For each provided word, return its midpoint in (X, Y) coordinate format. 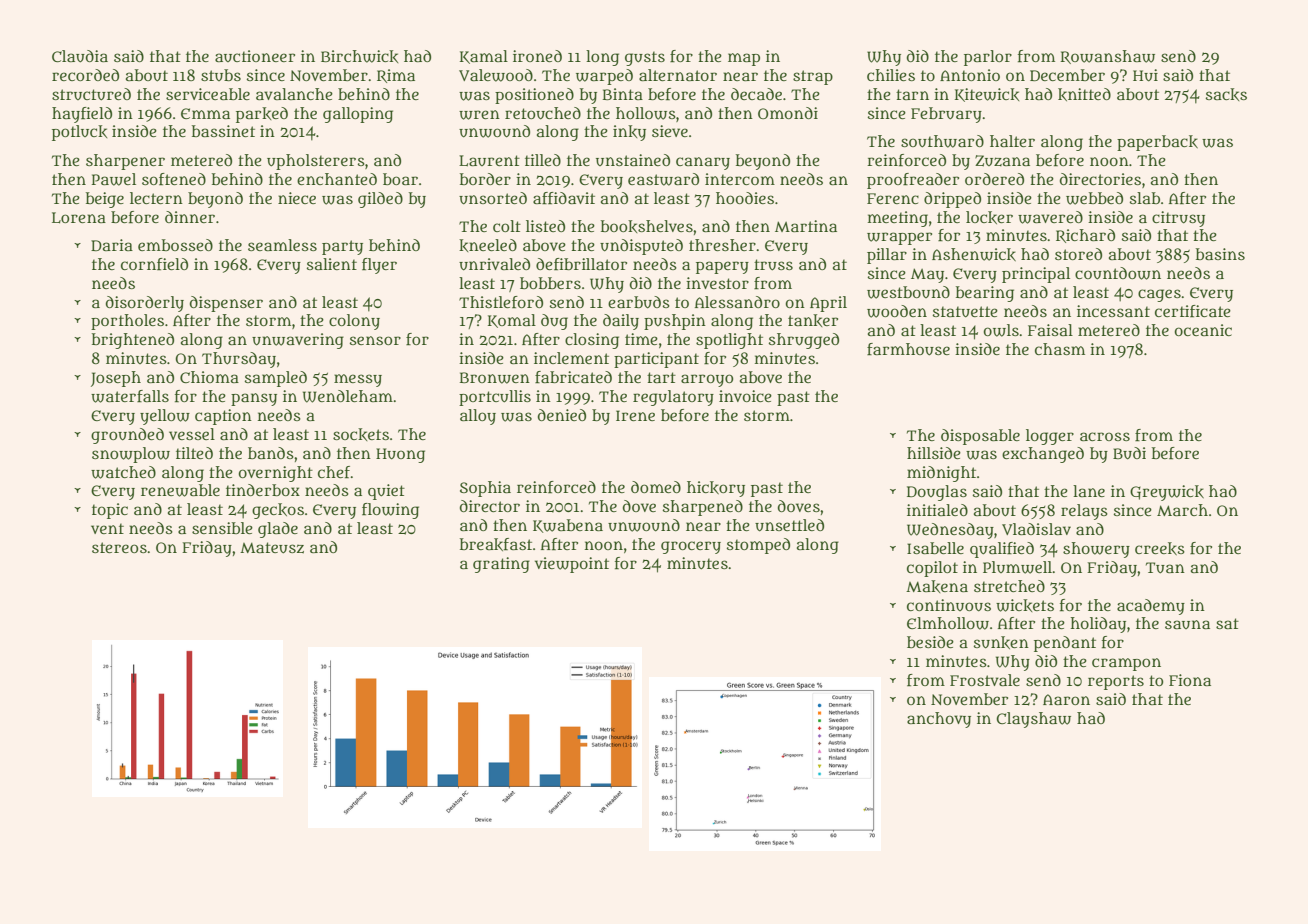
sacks (1226, 94)
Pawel (114, 179)
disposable (980, 437)
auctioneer (255, 56)
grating (501, 565)
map (744, 59)
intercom (740, 179)
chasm (1060, 349)
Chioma (209, 377)
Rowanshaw (1107, 57)
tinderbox (263, 490)
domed (656, 487)
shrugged (804, 341)
